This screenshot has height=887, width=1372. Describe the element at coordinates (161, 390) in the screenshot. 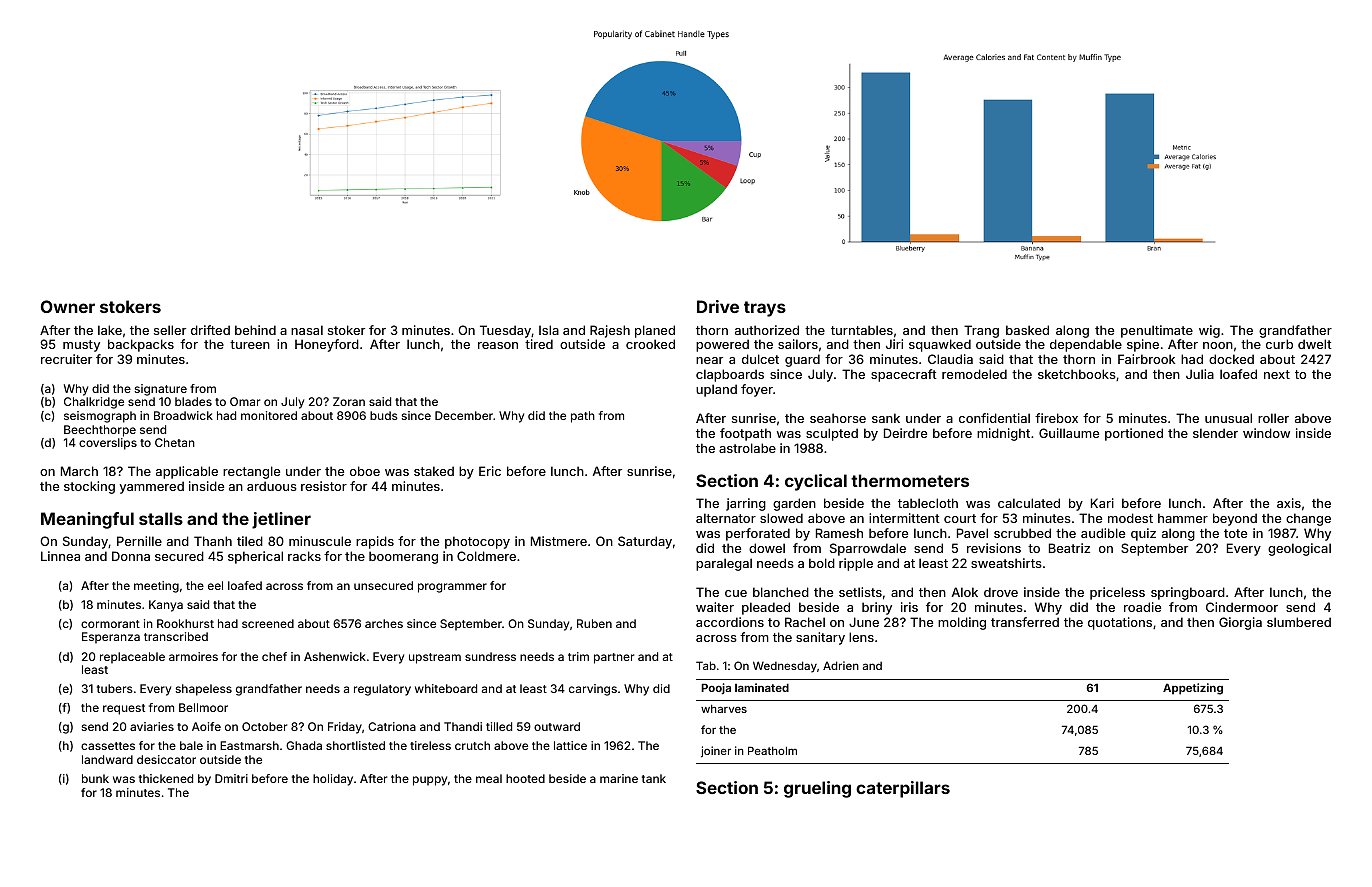

I see `signature` at that location.
